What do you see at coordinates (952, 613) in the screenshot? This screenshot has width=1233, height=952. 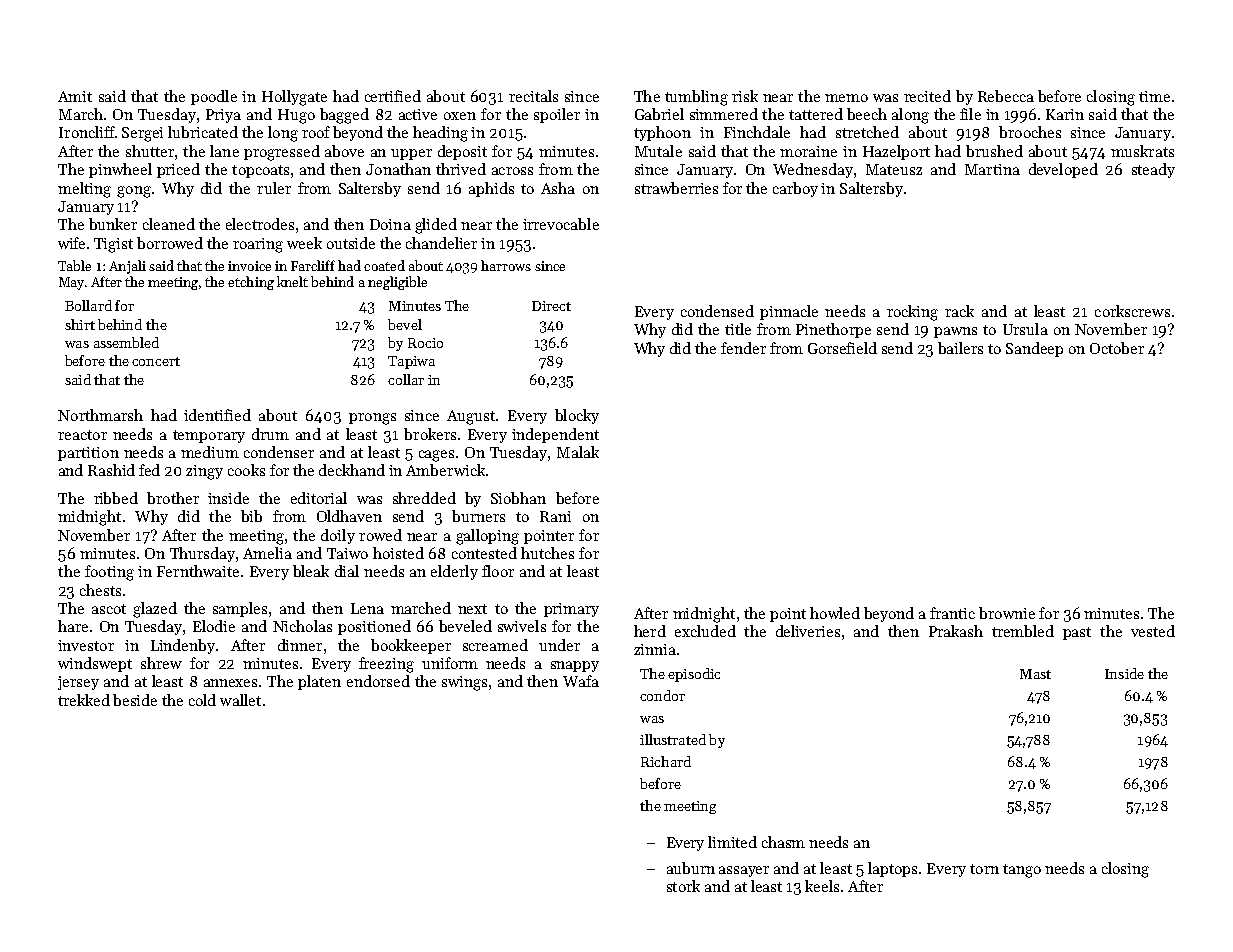 I see `frantic` at bounding box center [952, 613].
